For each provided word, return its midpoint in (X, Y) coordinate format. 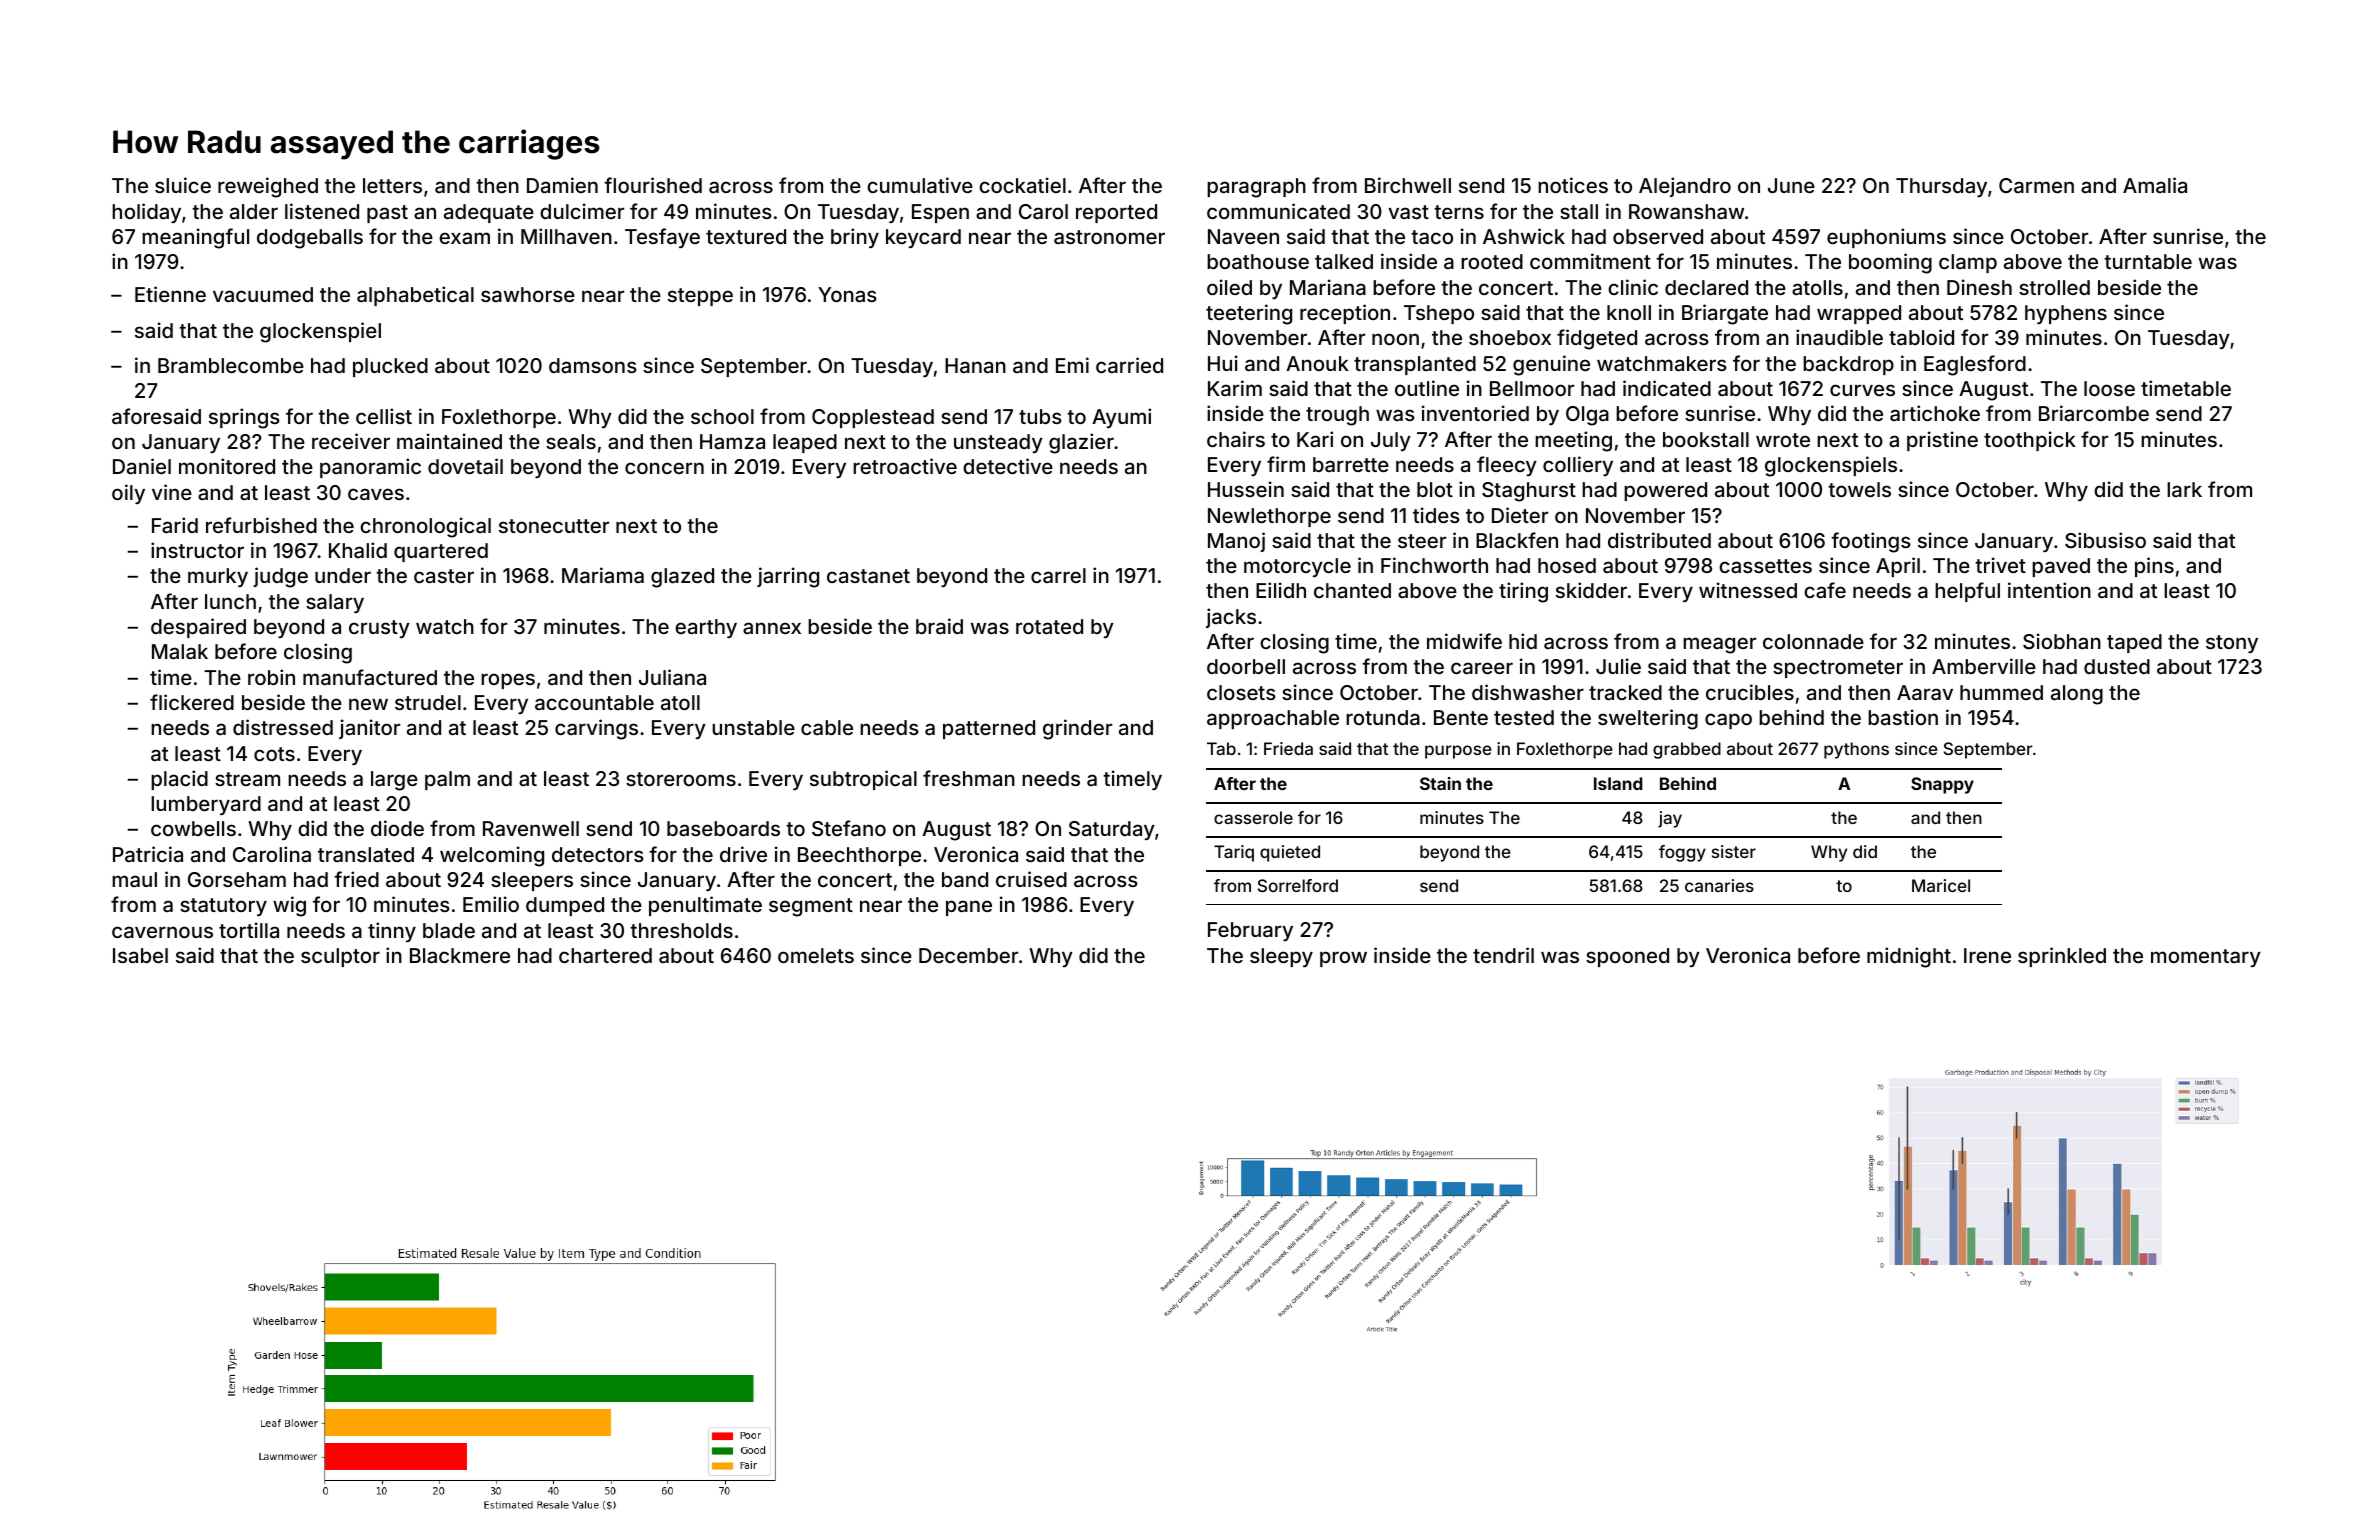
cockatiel (1022, 185)
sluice (183, 185)
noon (1395, 339)
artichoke (1935, 413)
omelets (816, 955)
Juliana (672, 677)
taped (2134, 643)
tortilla (249, 930)
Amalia (2155, 185)
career (1482, 668)
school (722, 416)
